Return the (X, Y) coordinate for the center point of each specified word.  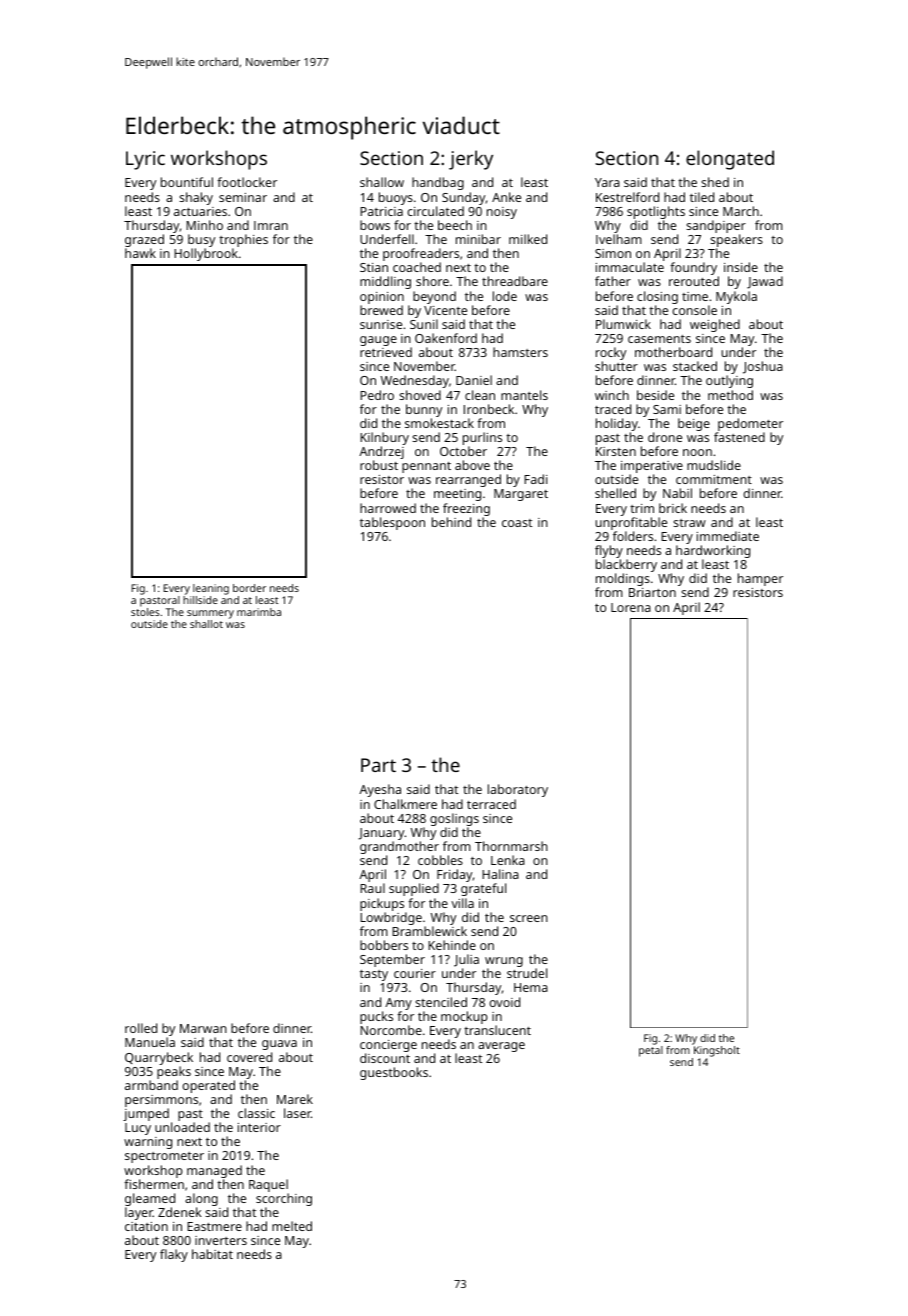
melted (292, 1226)
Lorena (631, 607)
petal (651, 1051)
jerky (471, 160)
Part (378, 765)
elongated (730, 160)
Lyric (145, 160)
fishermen (154, 1184)
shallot (206, 624)
